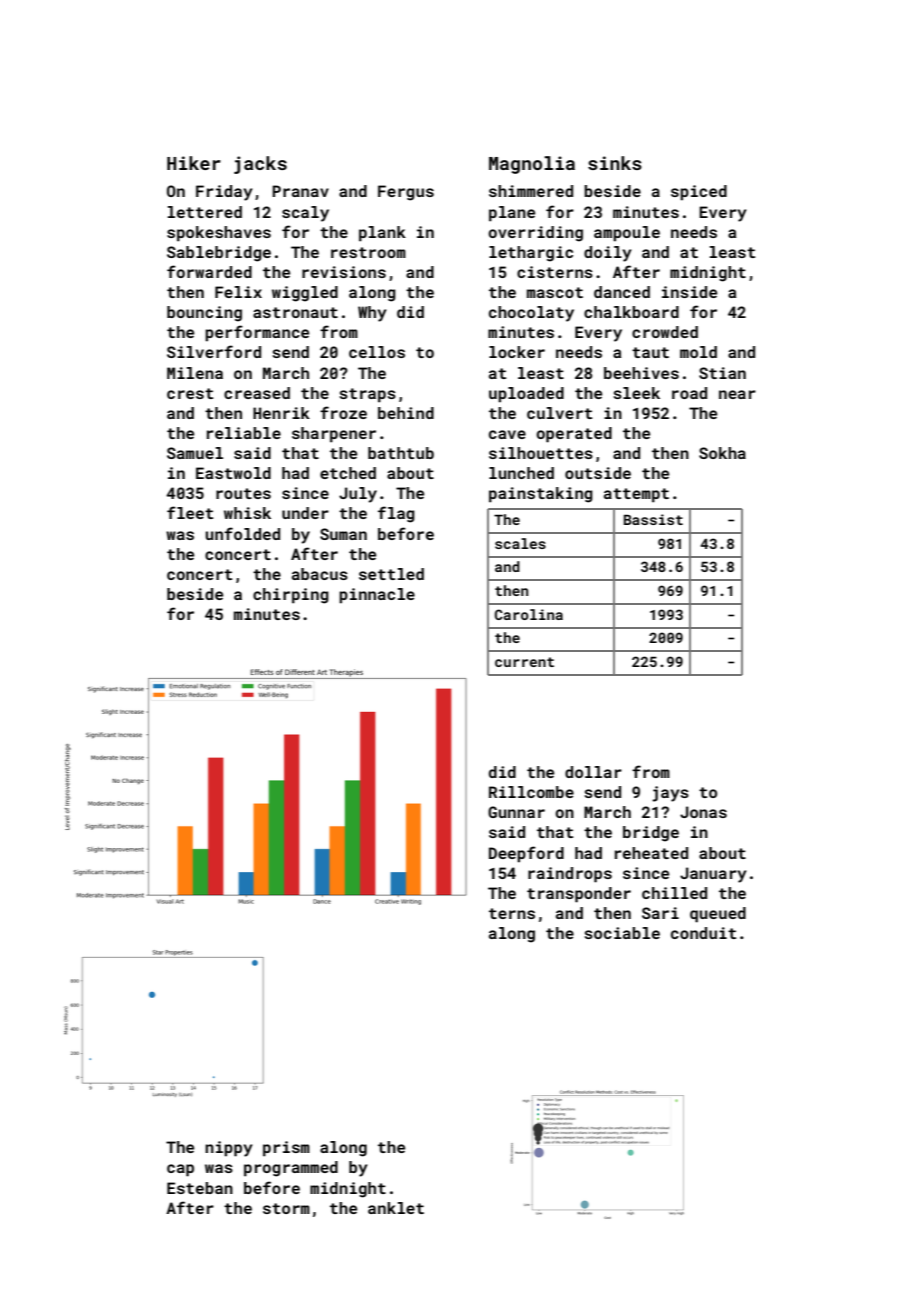 This screenshot has height=1311, width=924. I want to click on sinks, so click(615, 163).
